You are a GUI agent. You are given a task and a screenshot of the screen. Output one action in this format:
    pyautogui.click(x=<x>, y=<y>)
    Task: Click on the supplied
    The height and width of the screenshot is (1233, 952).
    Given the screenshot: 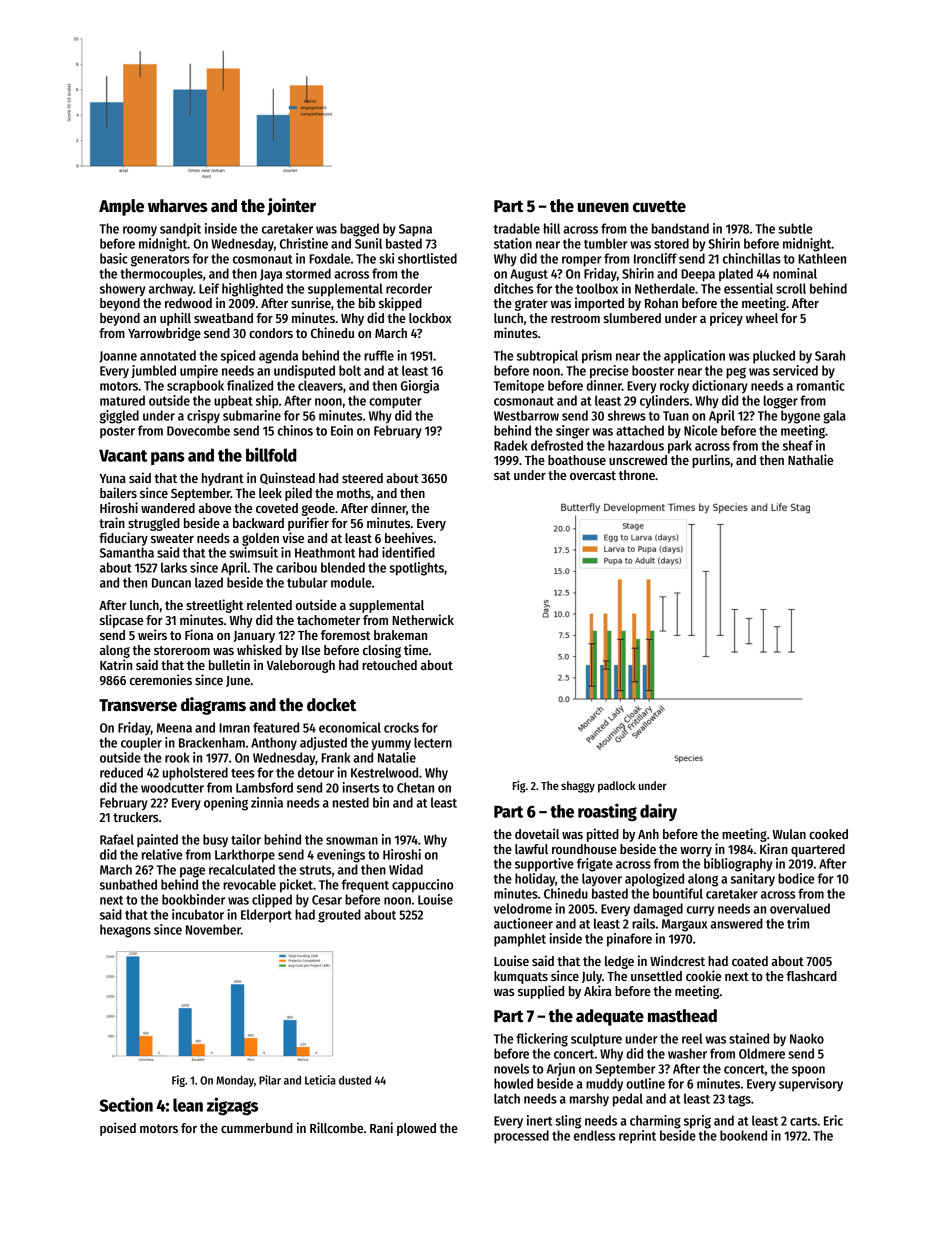 What is the action you would take?
    pyautogui.click(x=541, y=992)
